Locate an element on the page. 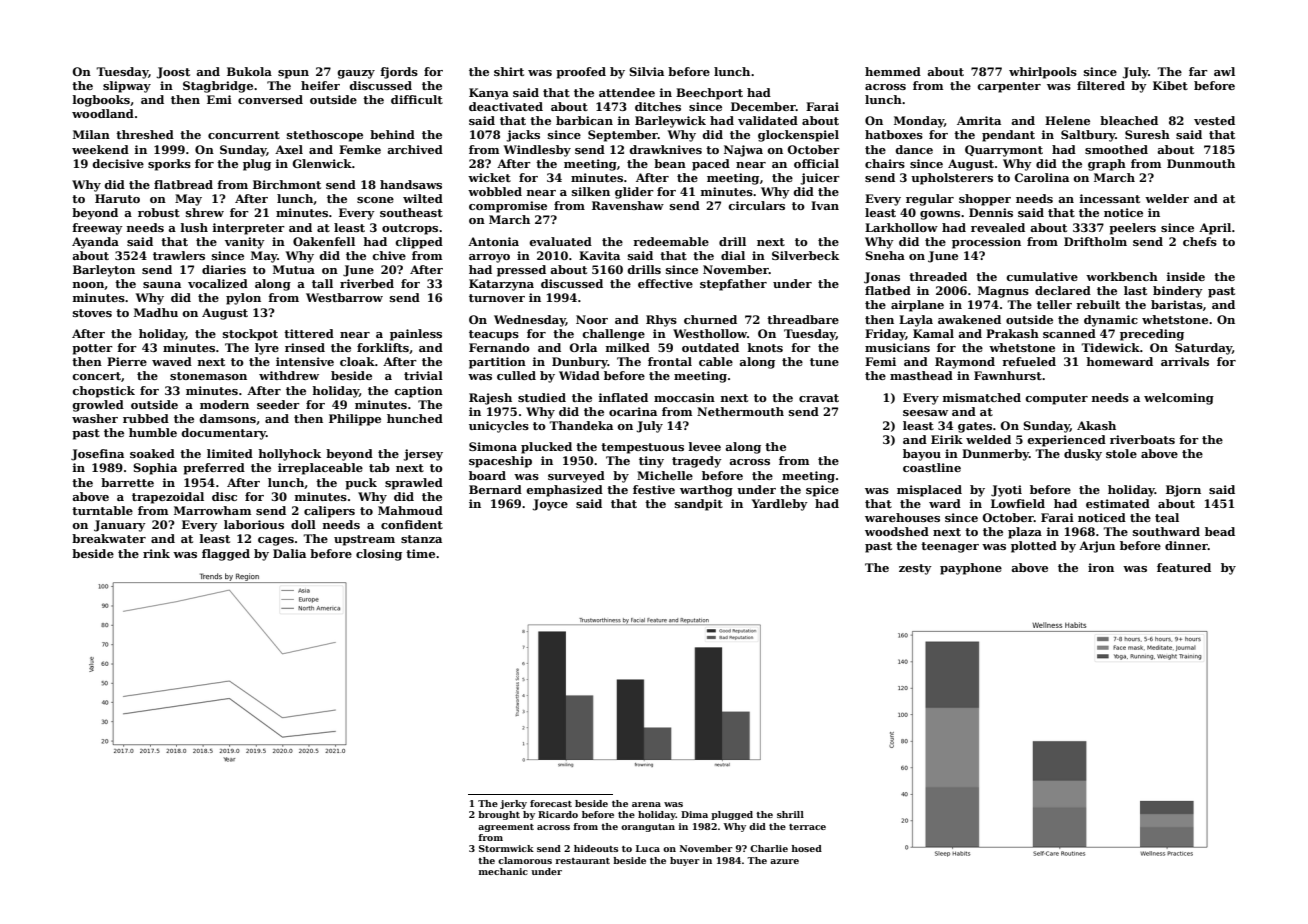 This image has height=924, width=1308. surveyed is located at coordinates (576, 477).
